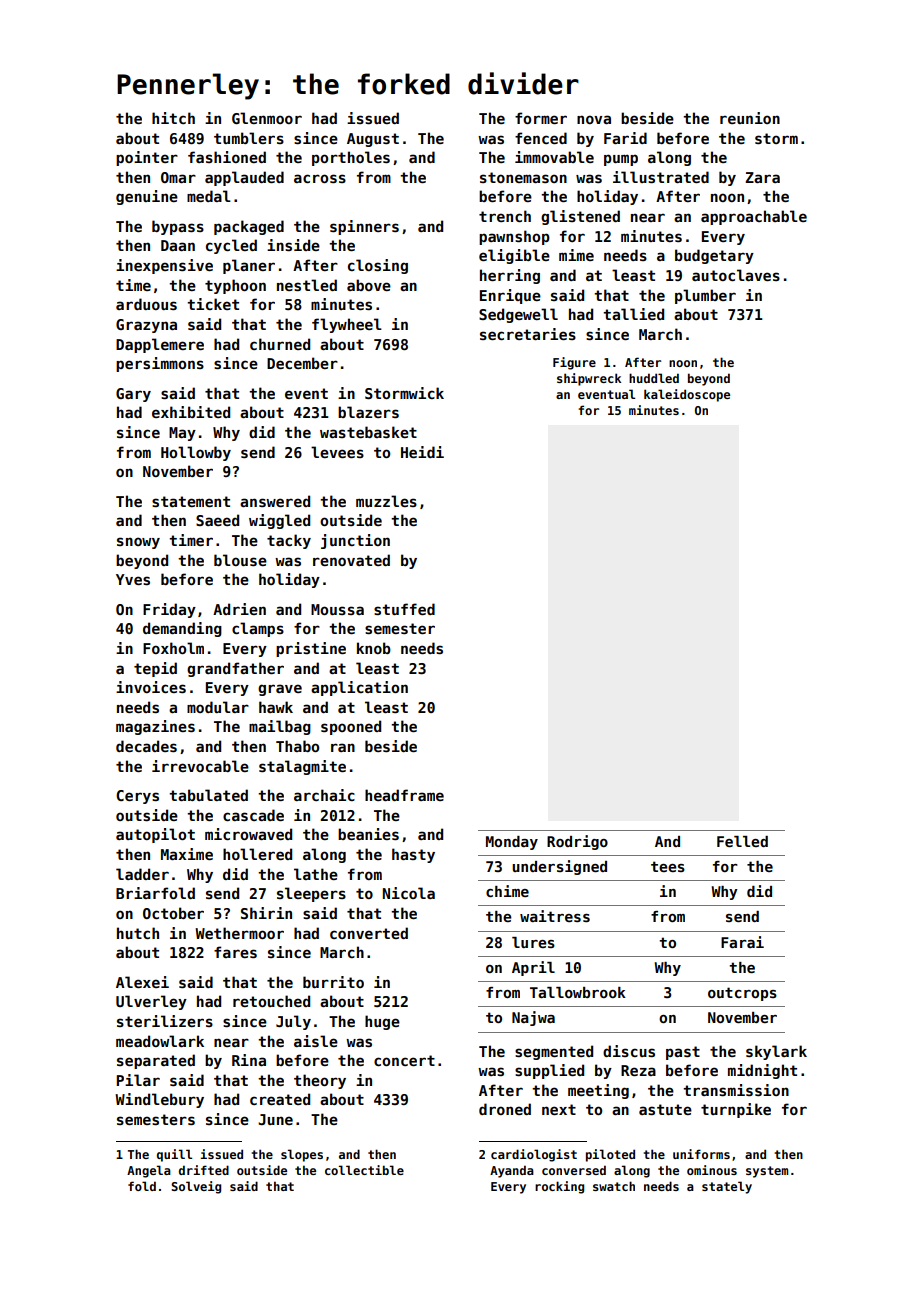 This screenshot has width=924, height=1308. What do you see at coordinates (174, 1155) in the screenshot?
I see `quill` at bounding box center [174, 1155].
